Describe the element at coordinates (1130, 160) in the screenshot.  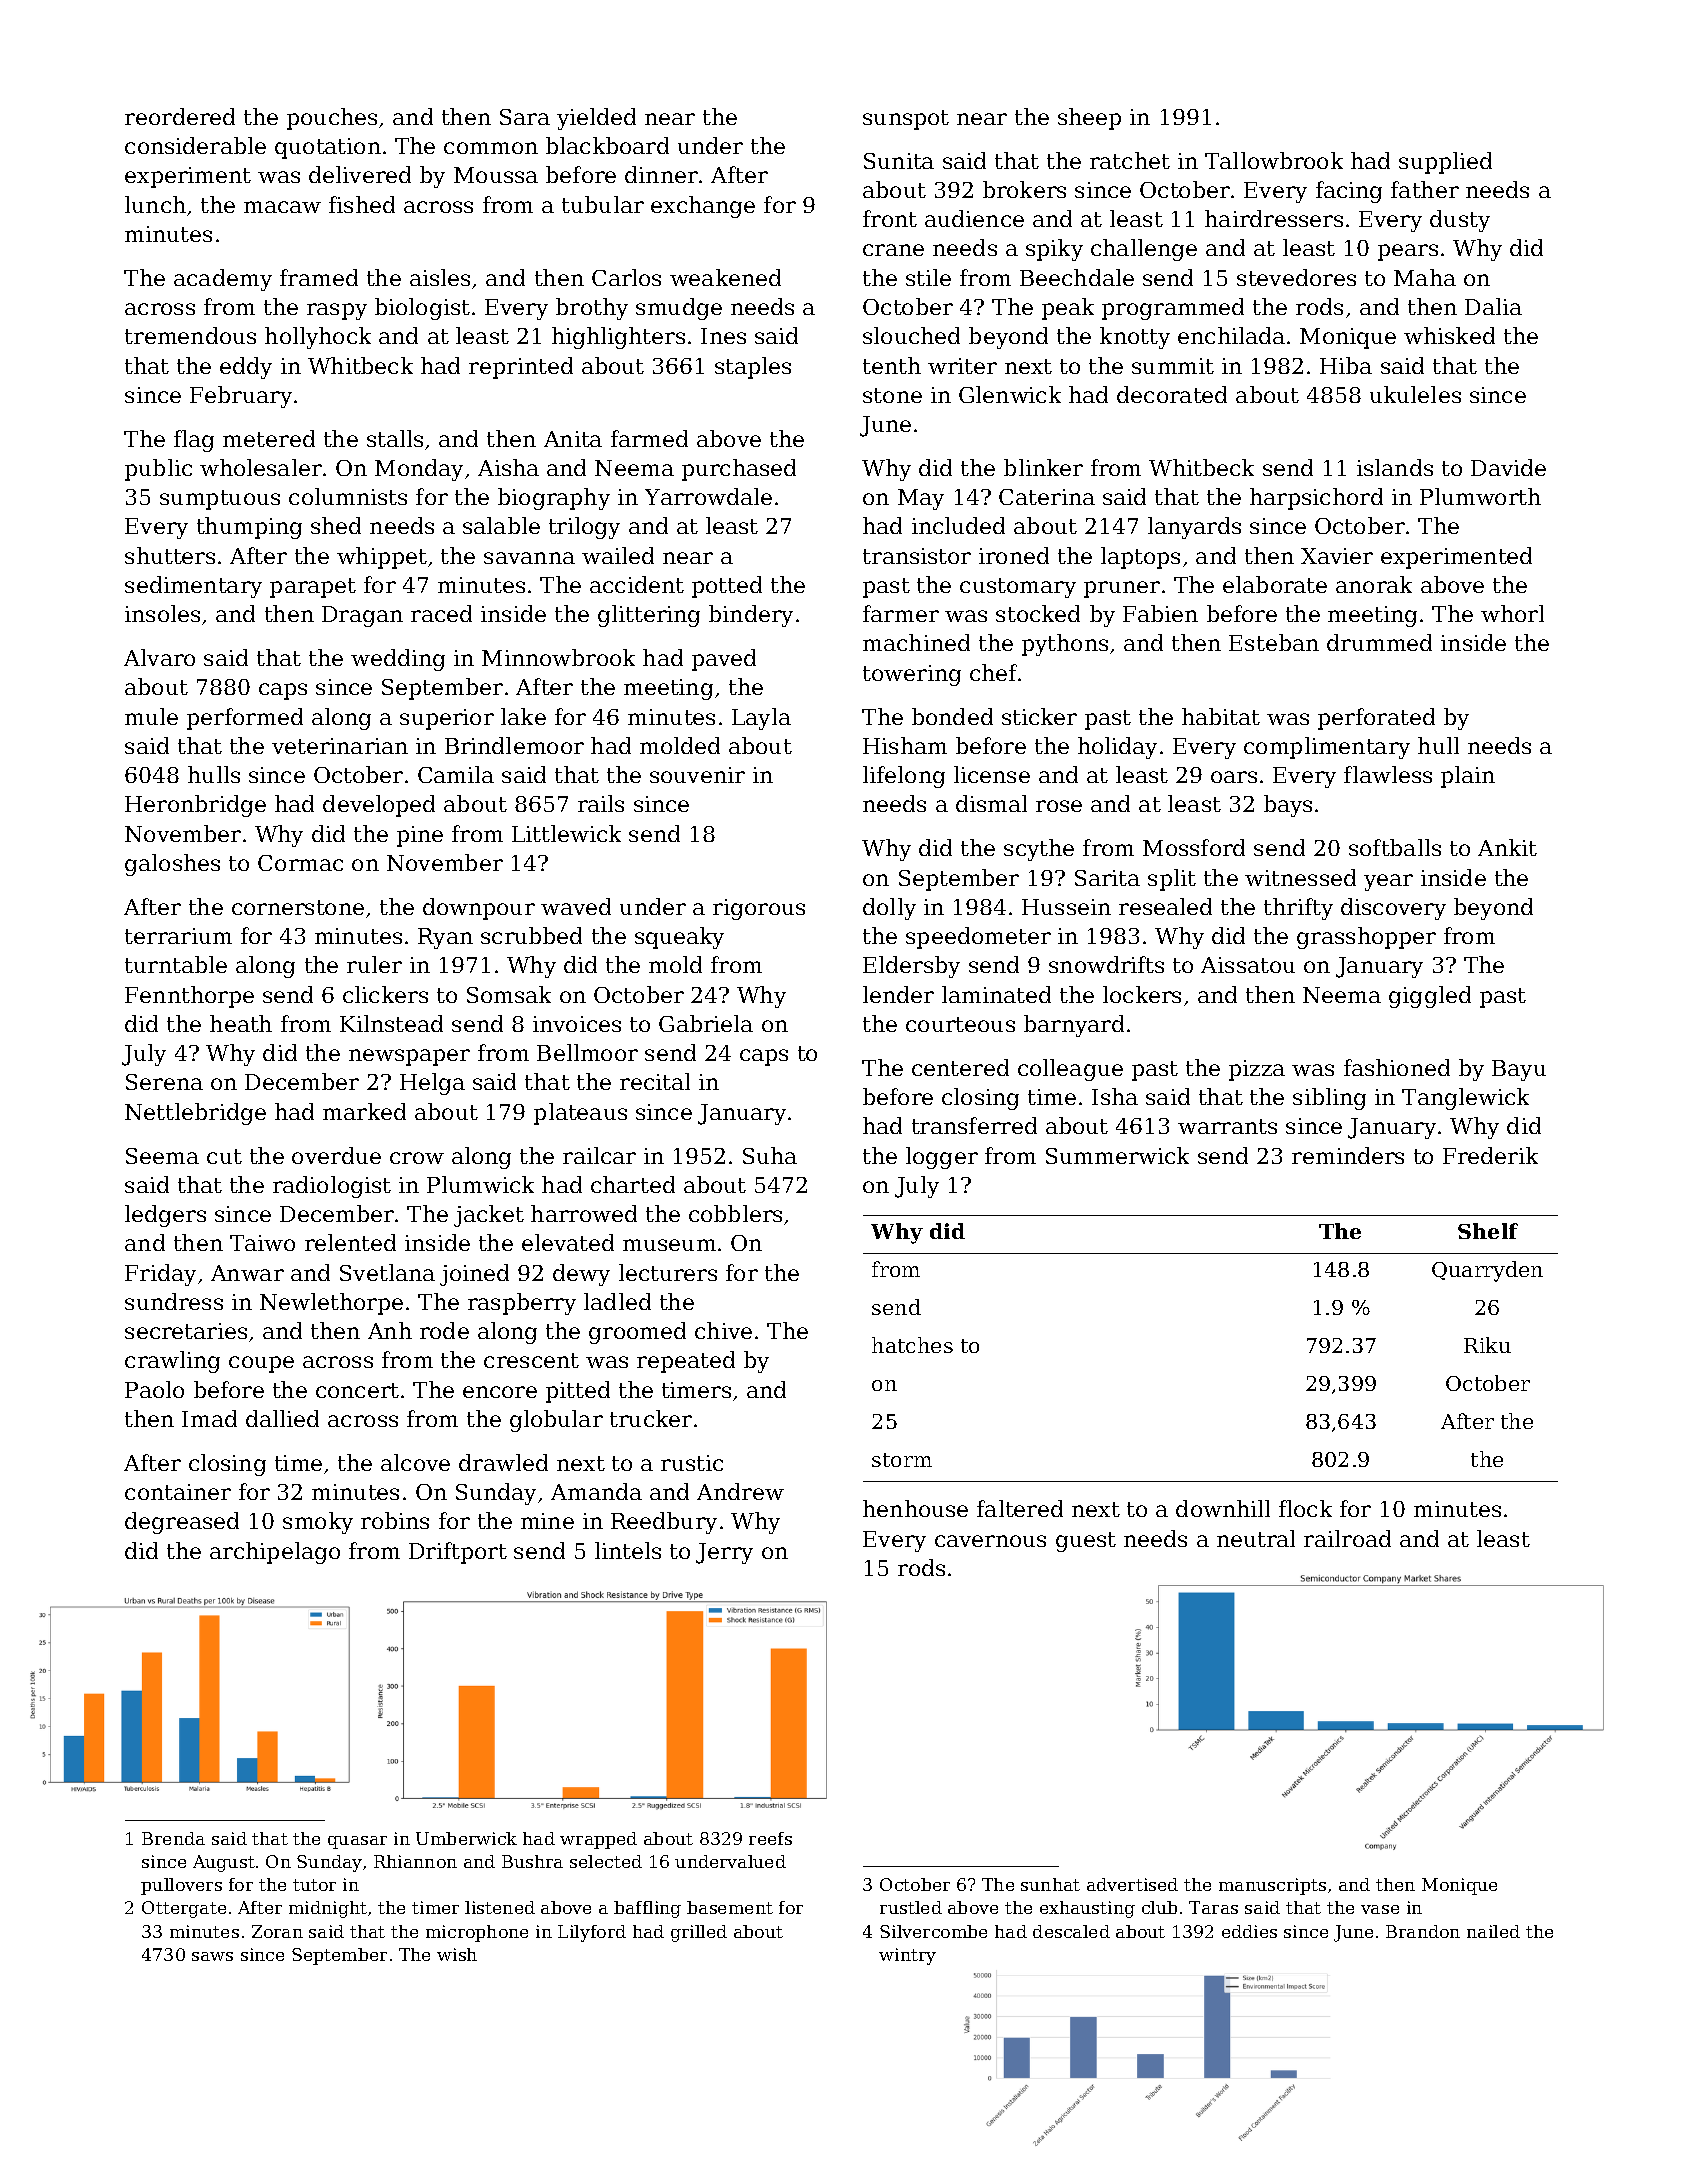
I see `ratchet` at that location.
